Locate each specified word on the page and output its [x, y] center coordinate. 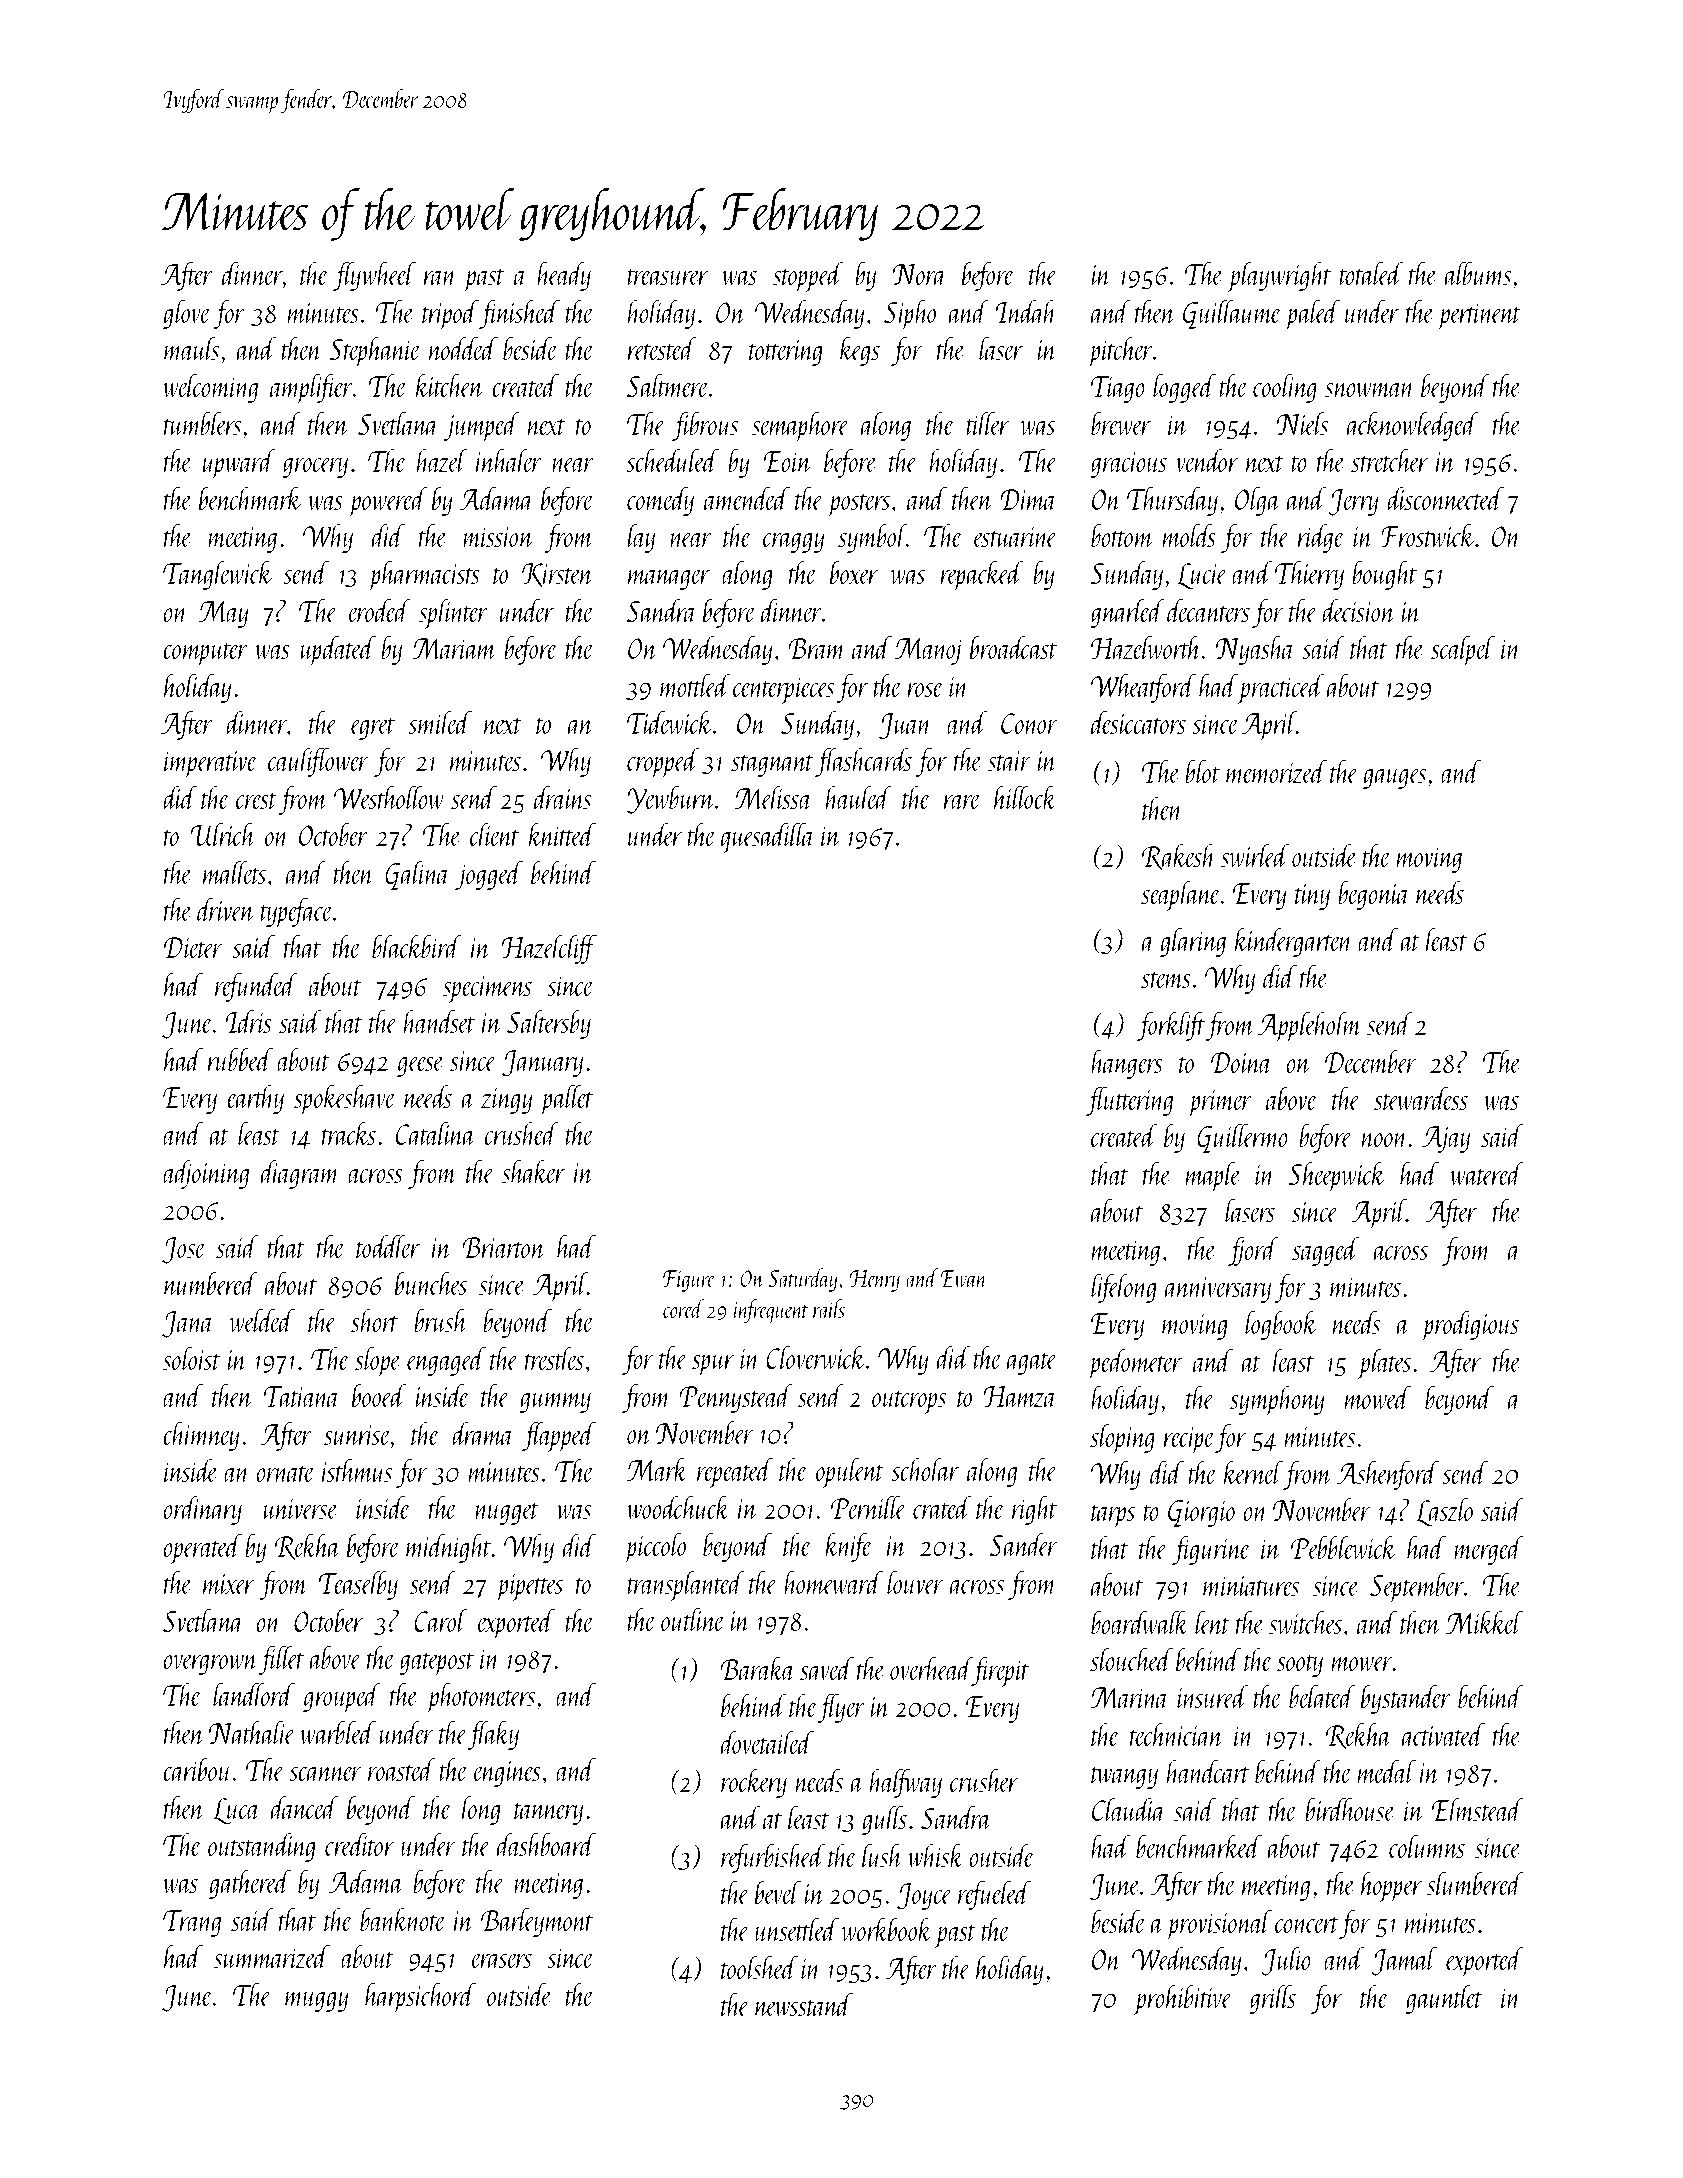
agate [1032, 1364]
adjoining [206, 1174]
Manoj [928, 651]
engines [507, 1774]
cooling [1285, 388]
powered [388, 501]
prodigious [1470, 1325]
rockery [754, 1783]
